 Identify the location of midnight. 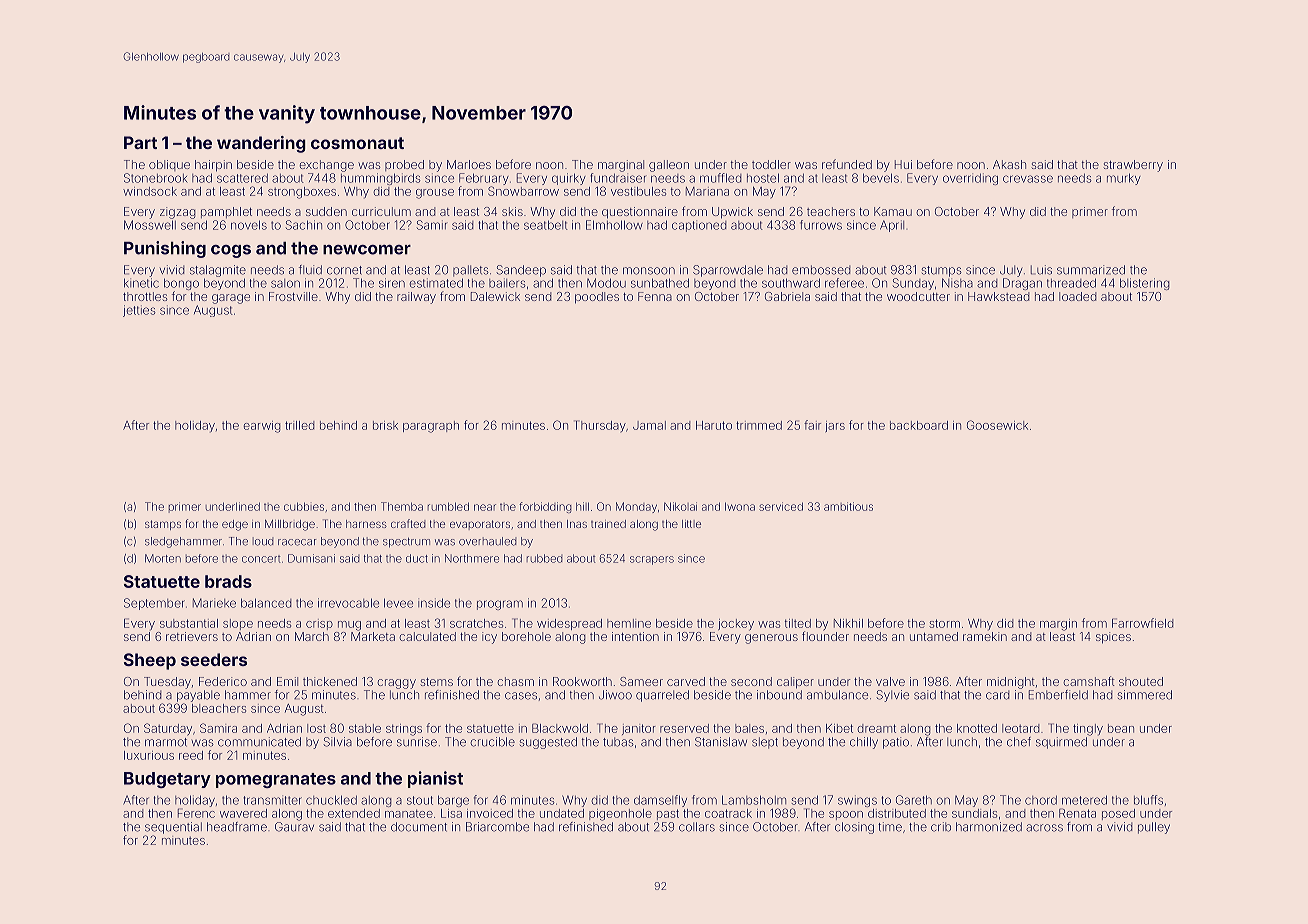
(1011, 683).
